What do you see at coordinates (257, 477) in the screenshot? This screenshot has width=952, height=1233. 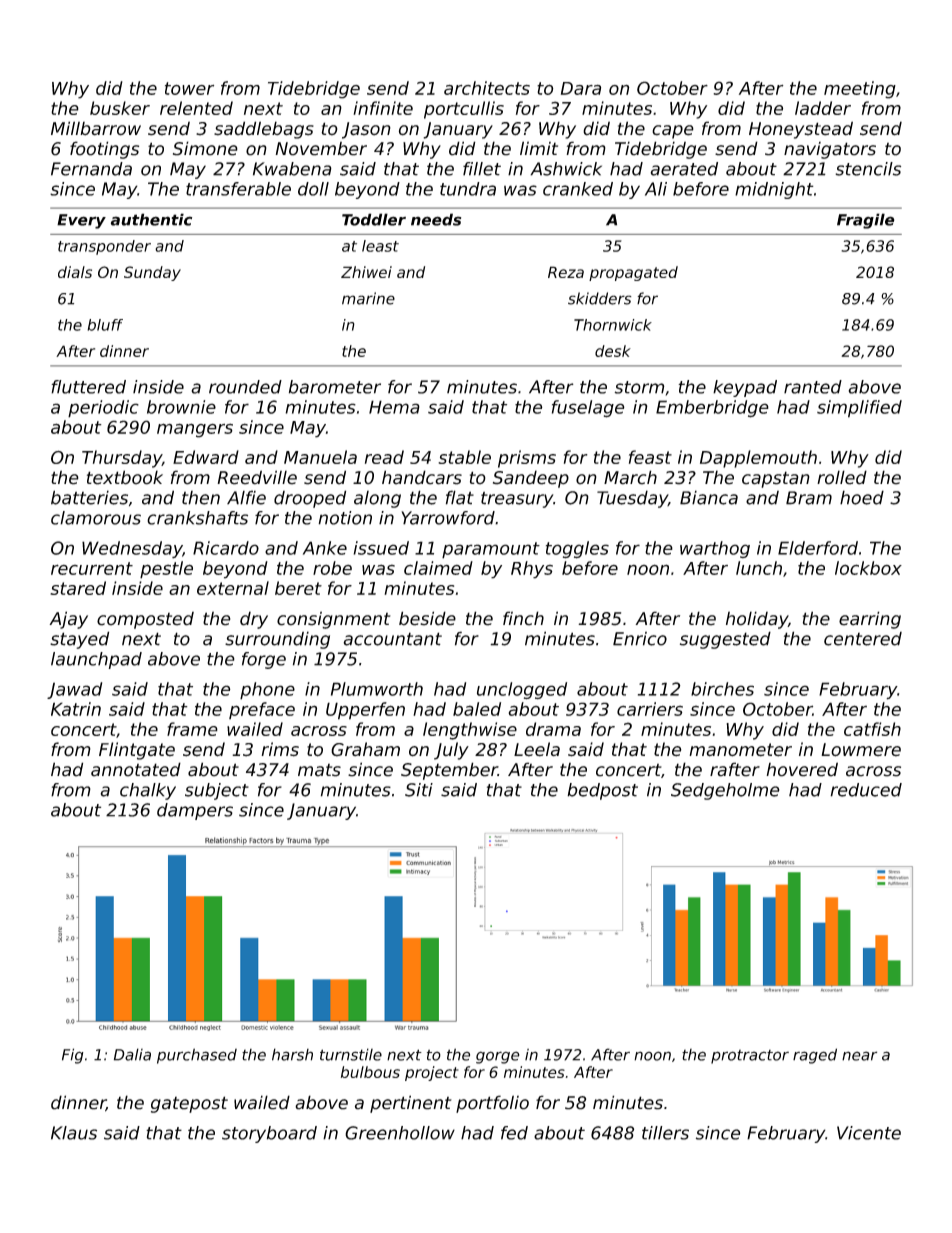 I see `Reedville` at bounding box center [257, 477].
